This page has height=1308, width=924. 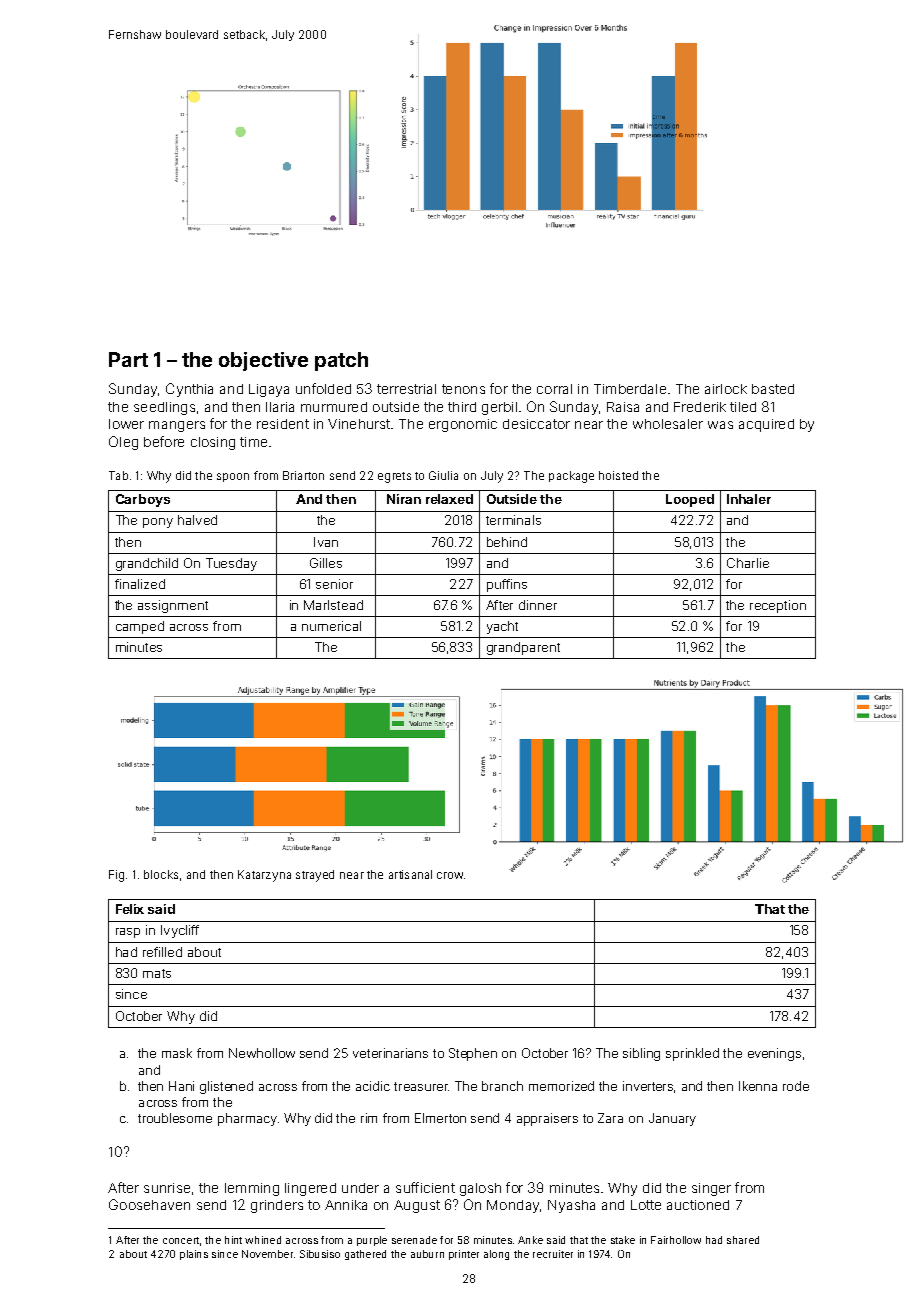 What do you see at coordinates (390, 1053) in the page?
I see `veterinarians` at bounding box center [390, 1053].
